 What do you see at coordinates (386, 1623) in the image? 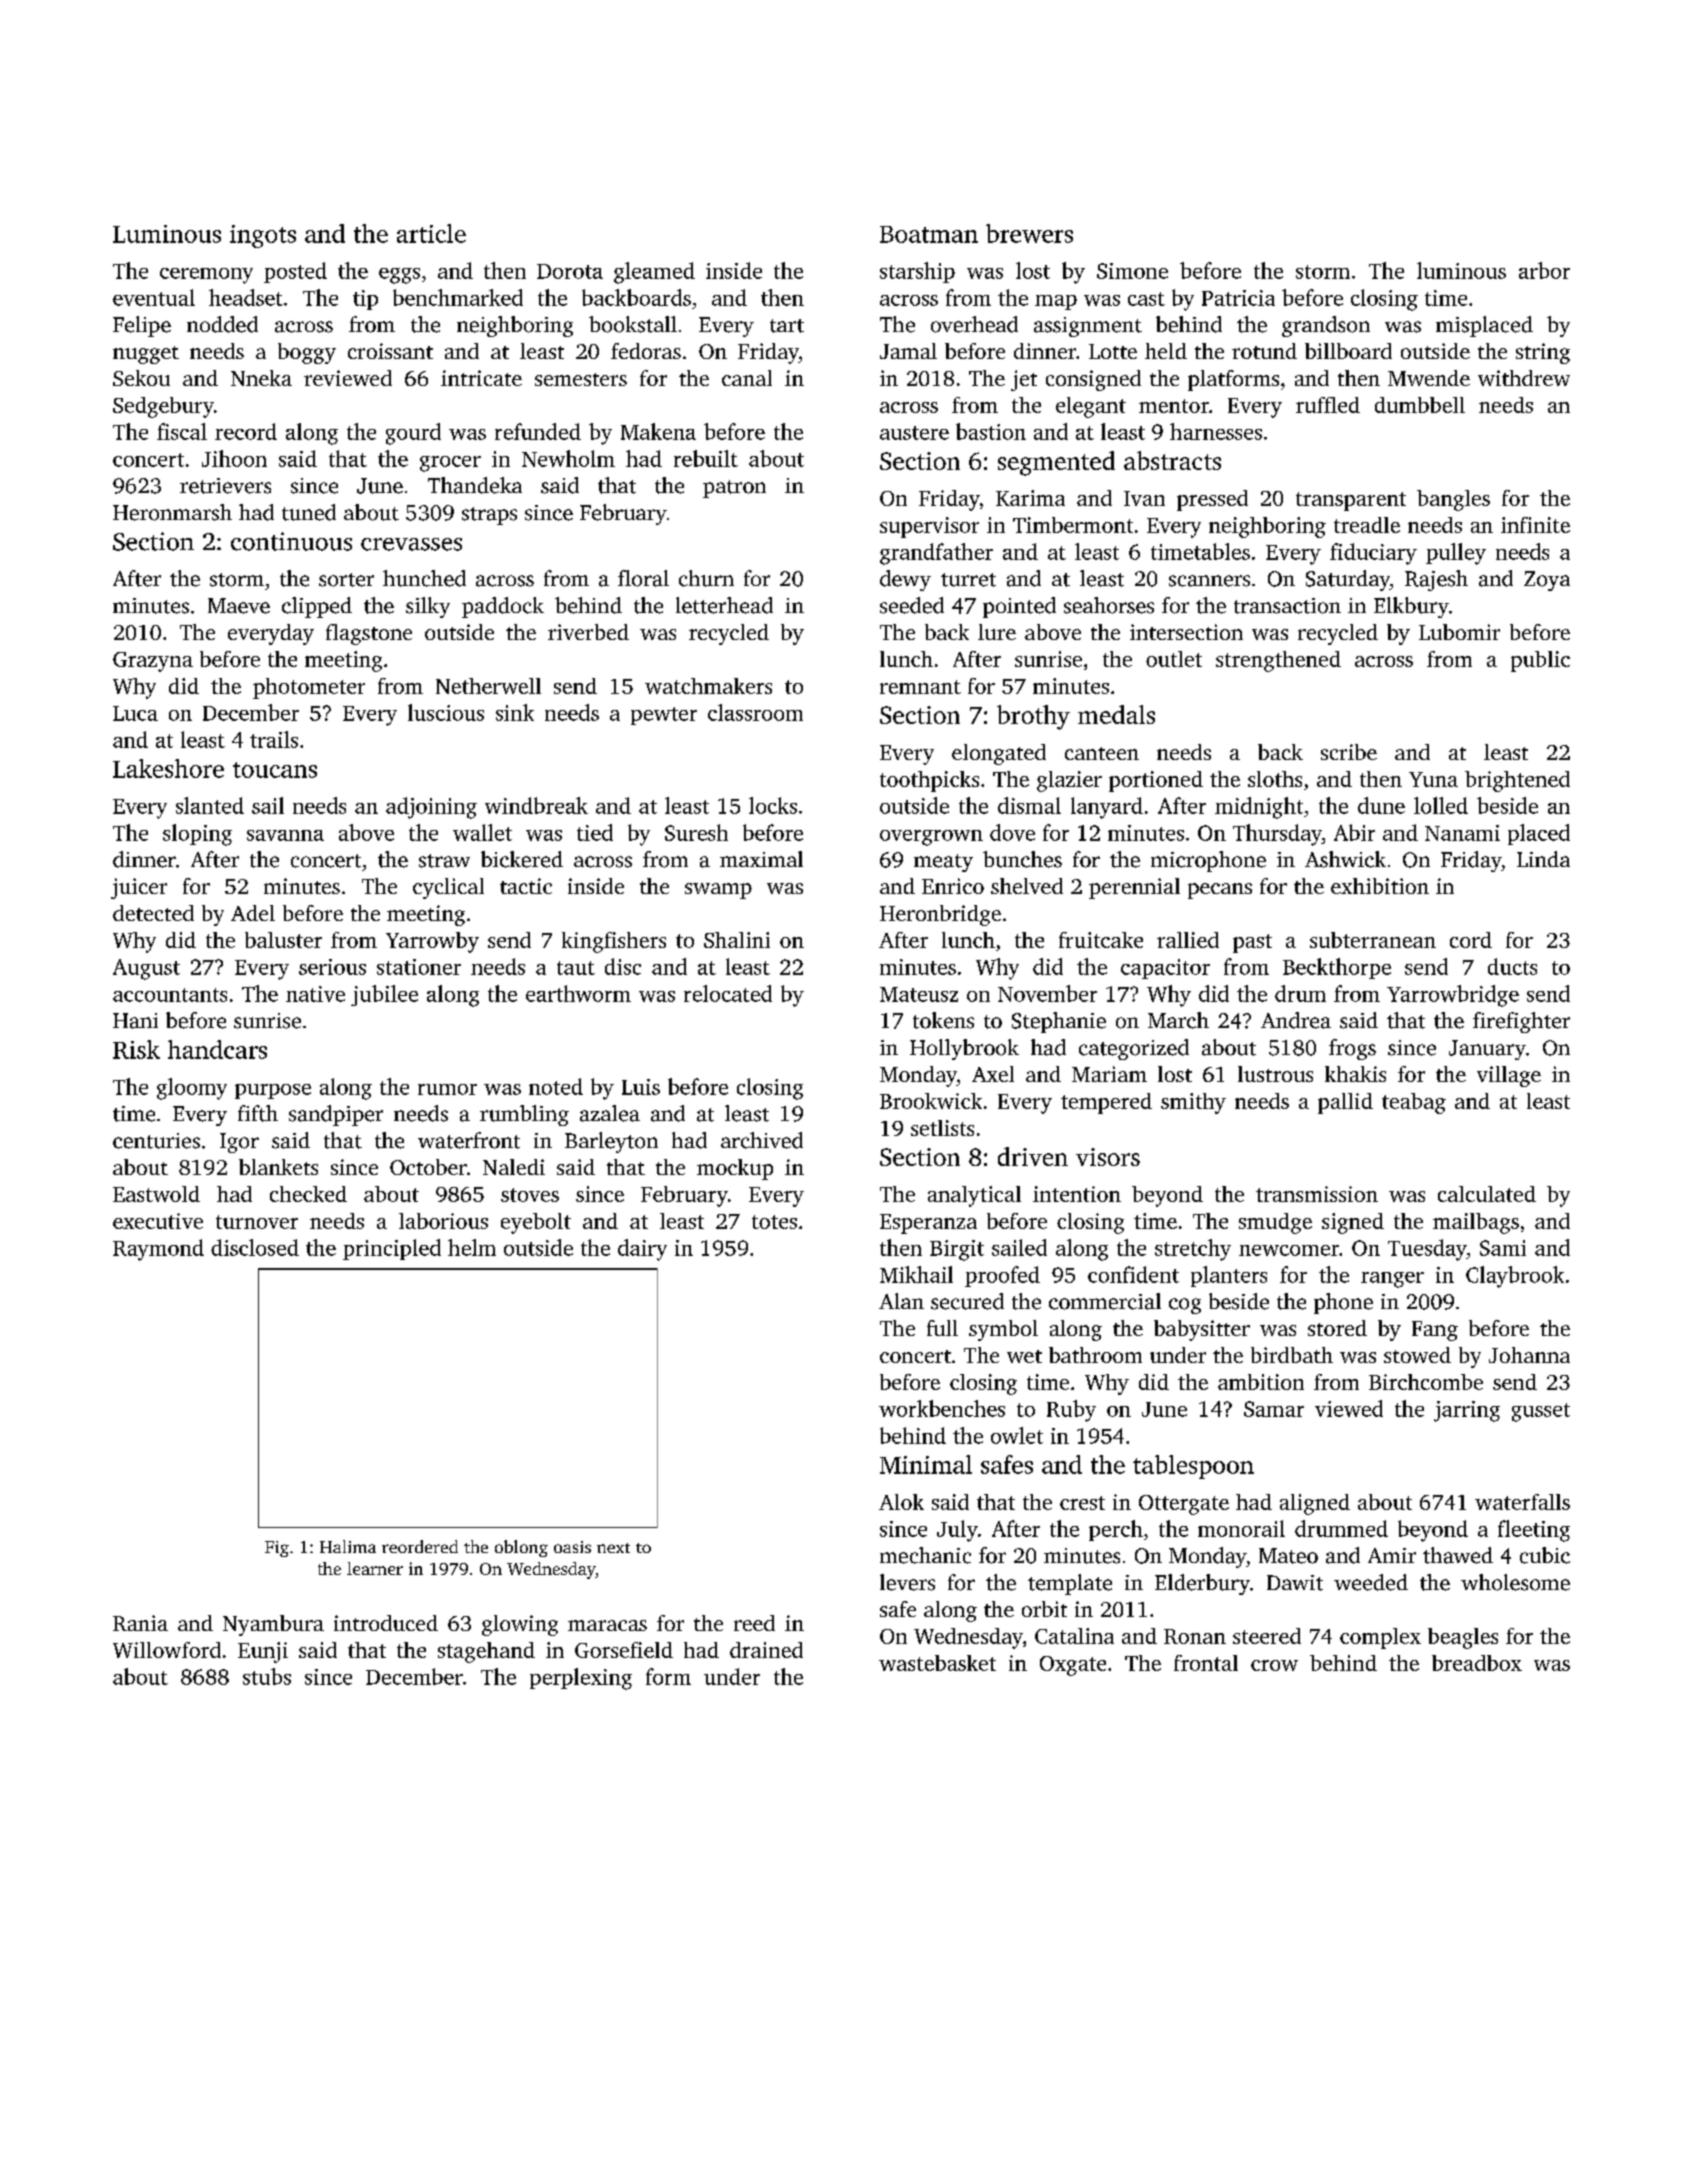
I see `introduced` at bounding box center [386, 1623].
